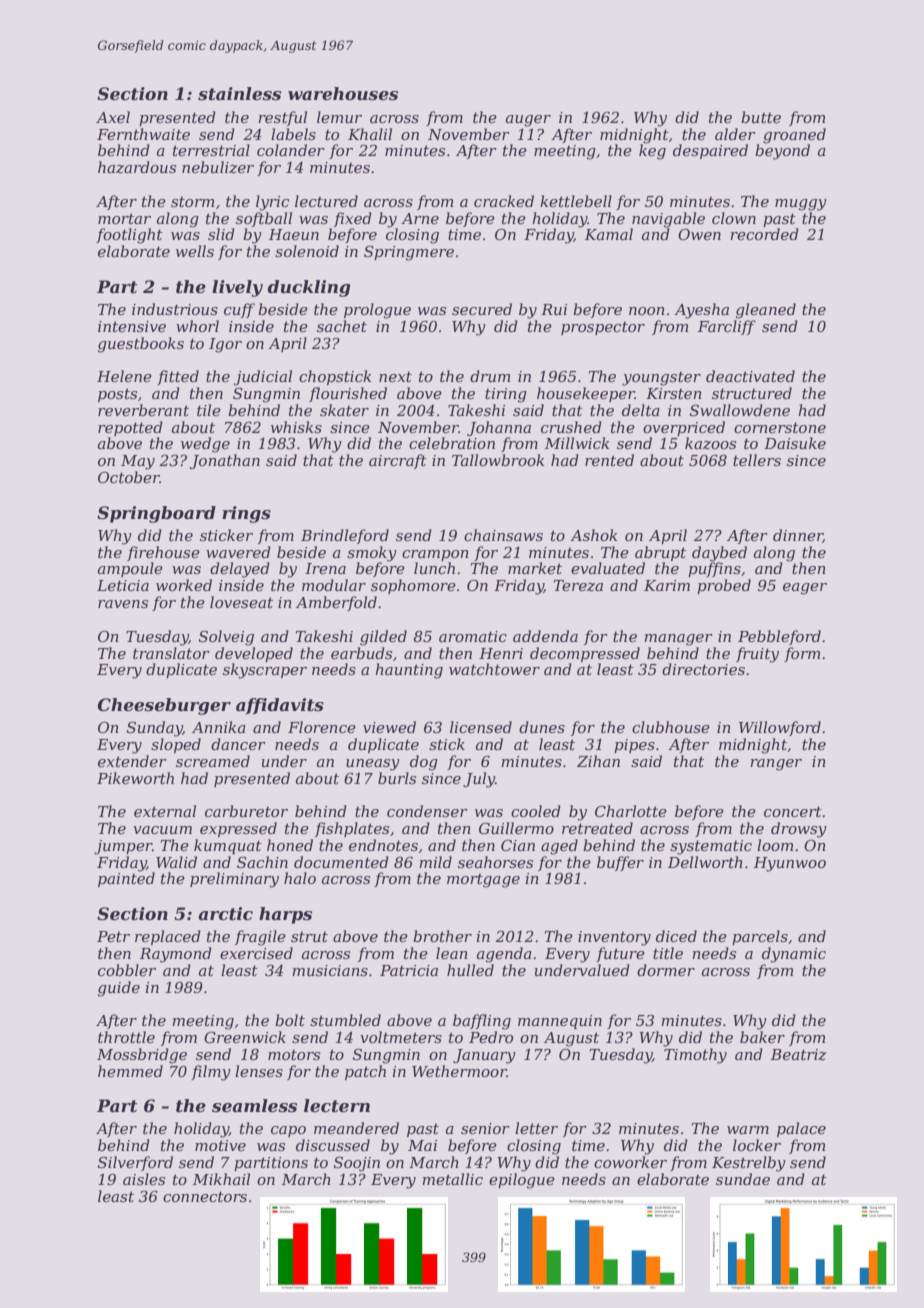 This image has width=924, height=1308. Describe the element at coordinates (750, 376) in the image. I see `deactivated` at that location.
